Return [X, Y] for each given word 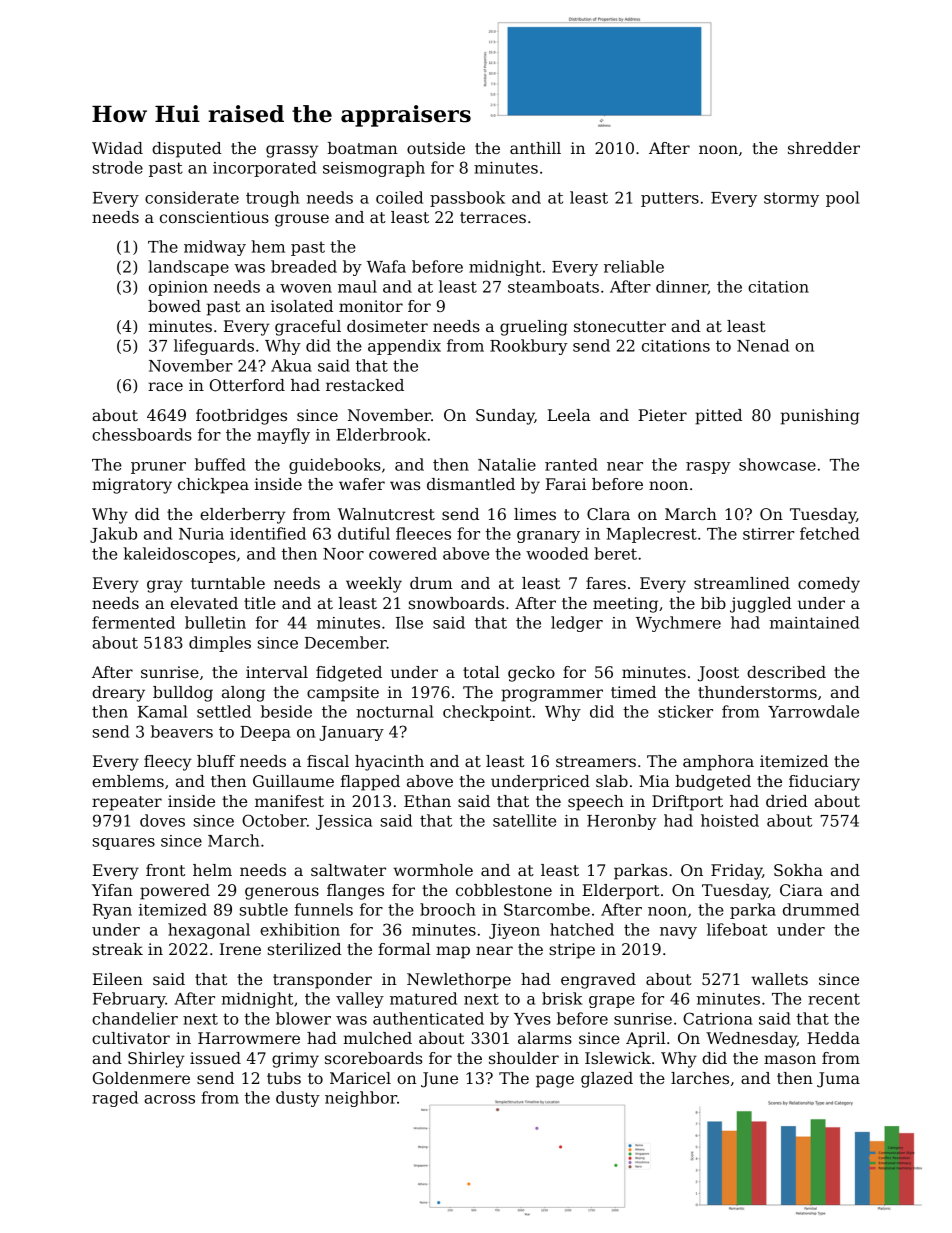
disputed [187, 150]
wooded [557, 553]
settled [224, 711]
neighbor [361, 1099]
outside [436, 148]
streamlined [742, 583]
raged [115, 1099]
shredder [824, 148]
